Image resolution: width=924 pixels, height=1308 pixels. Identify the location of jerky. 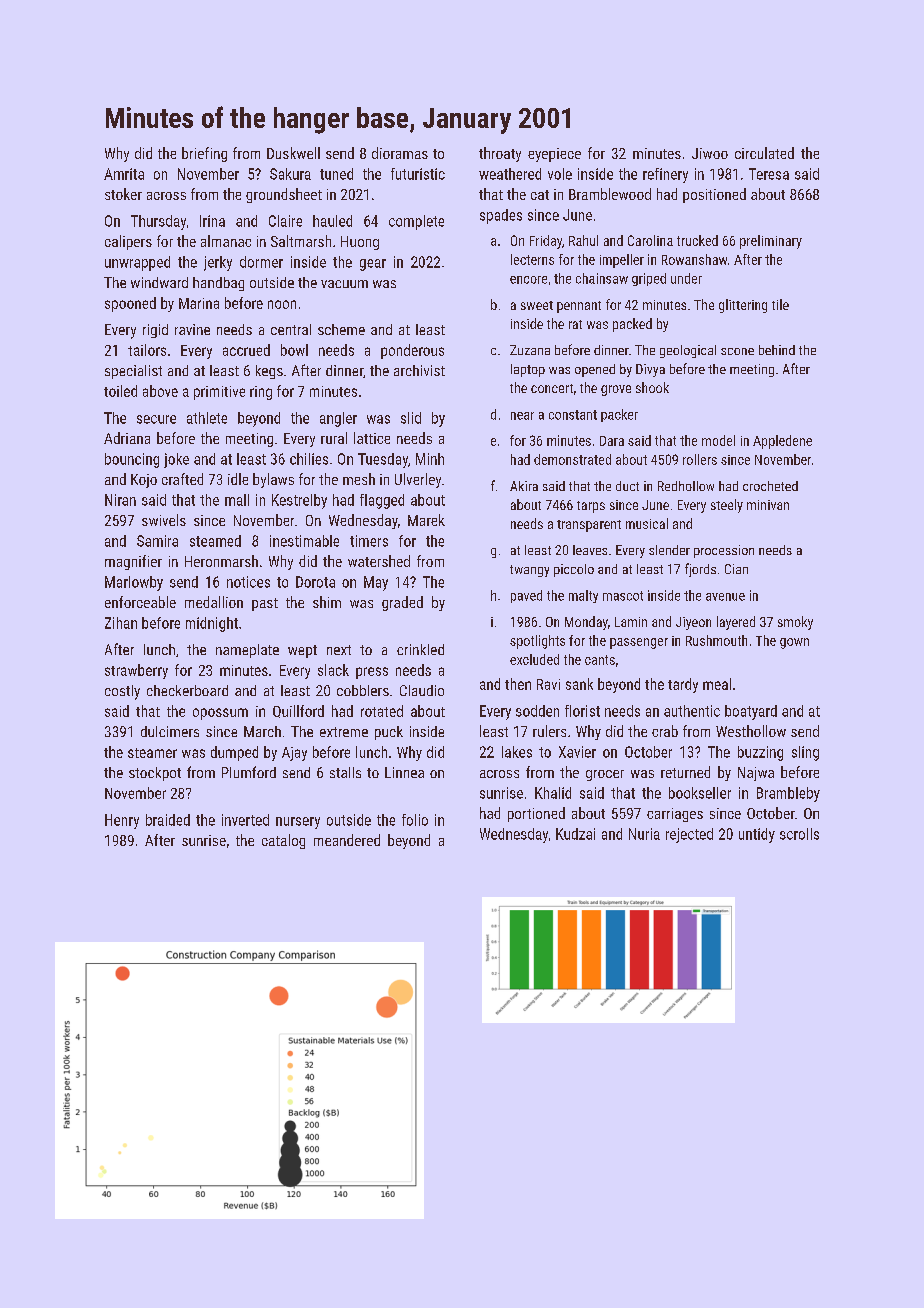
(218, 263).
